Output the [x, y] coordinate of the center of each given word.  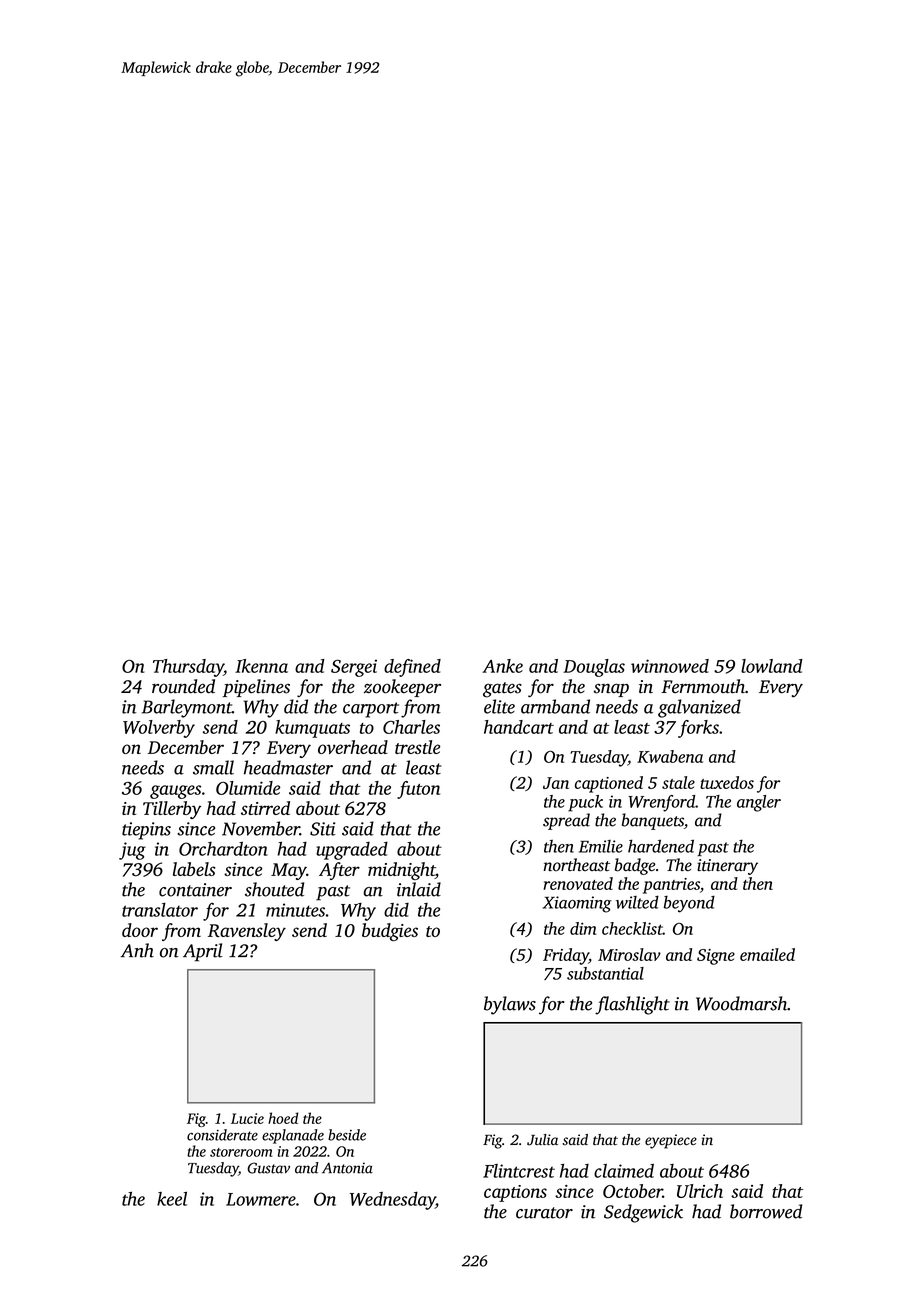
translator [160, 910]
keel [172, 1199]
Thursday [188, 668]
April [203, 952]
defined [412, 668]
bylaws [510, 1005]
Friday [566, 956]
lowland [772, 666]
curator [544, 1213]
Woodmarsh [741, 1003]
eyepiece [671, 1141]
